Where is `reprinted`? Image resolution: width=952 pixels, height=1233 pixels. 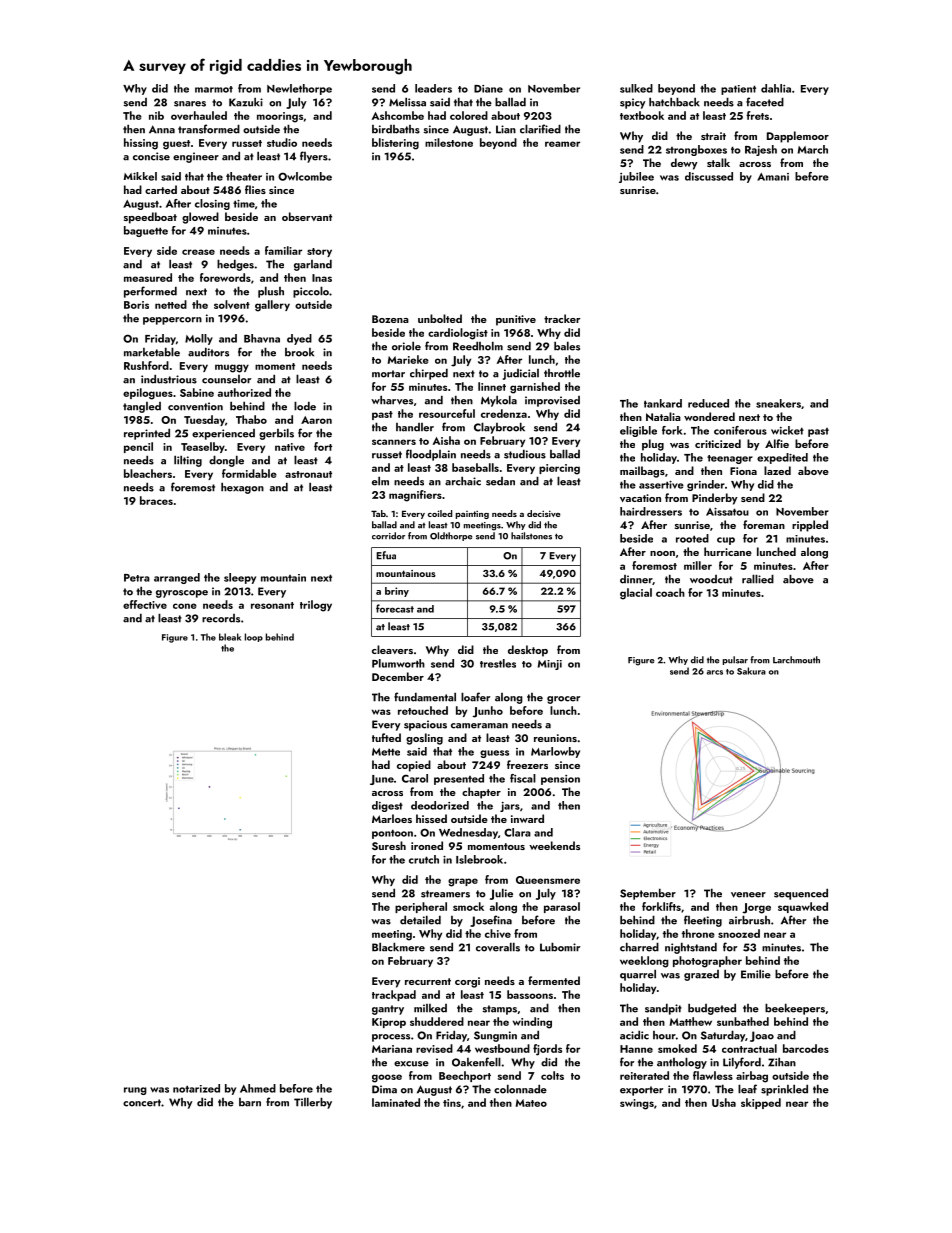
reprinted is located at coordinates (147, 434).
